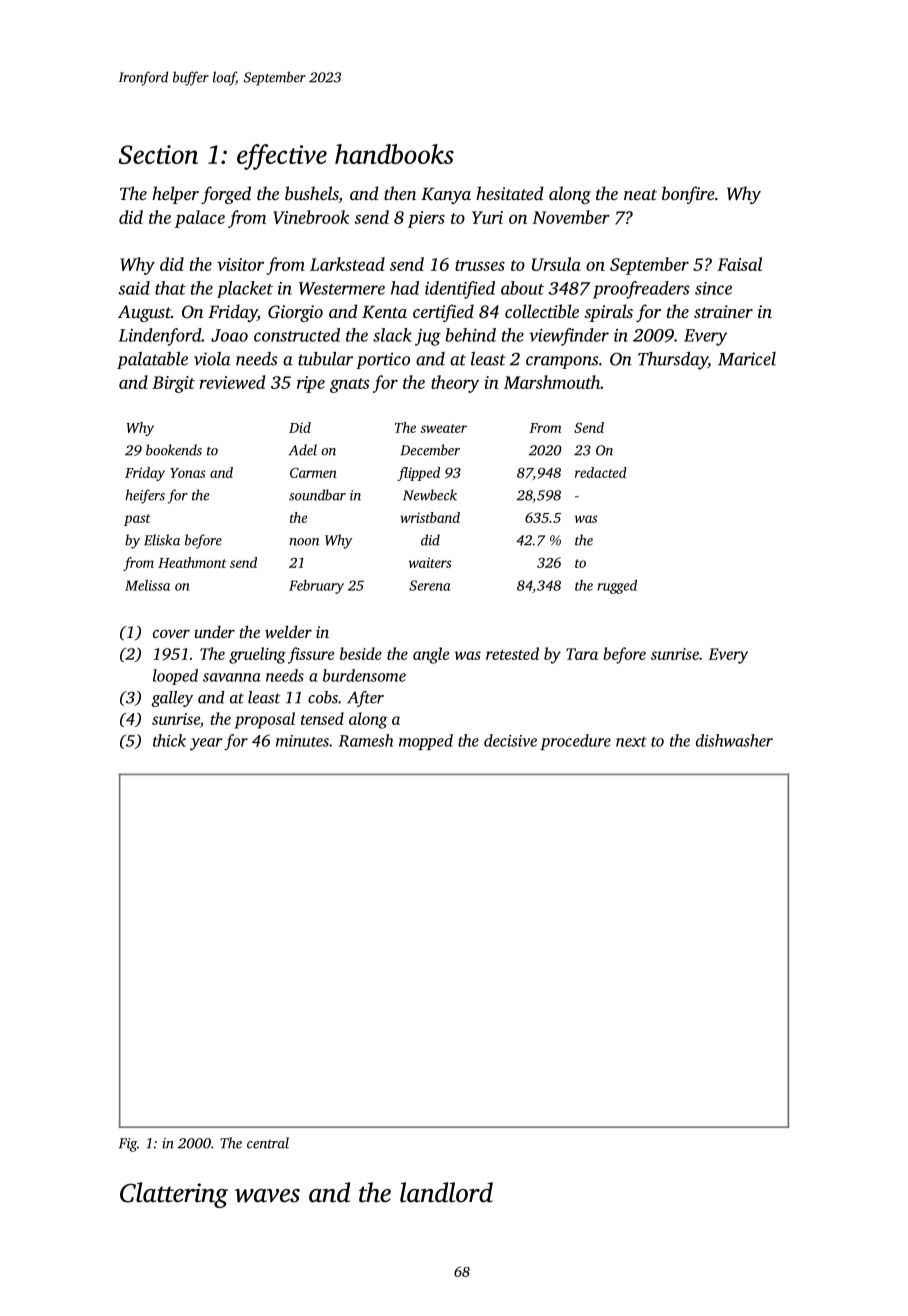 The image size is (908, 1316). What do you see at coordinates (443, 428) in the screenshot?
I see `sweater` at bounding box center [443, 428].
